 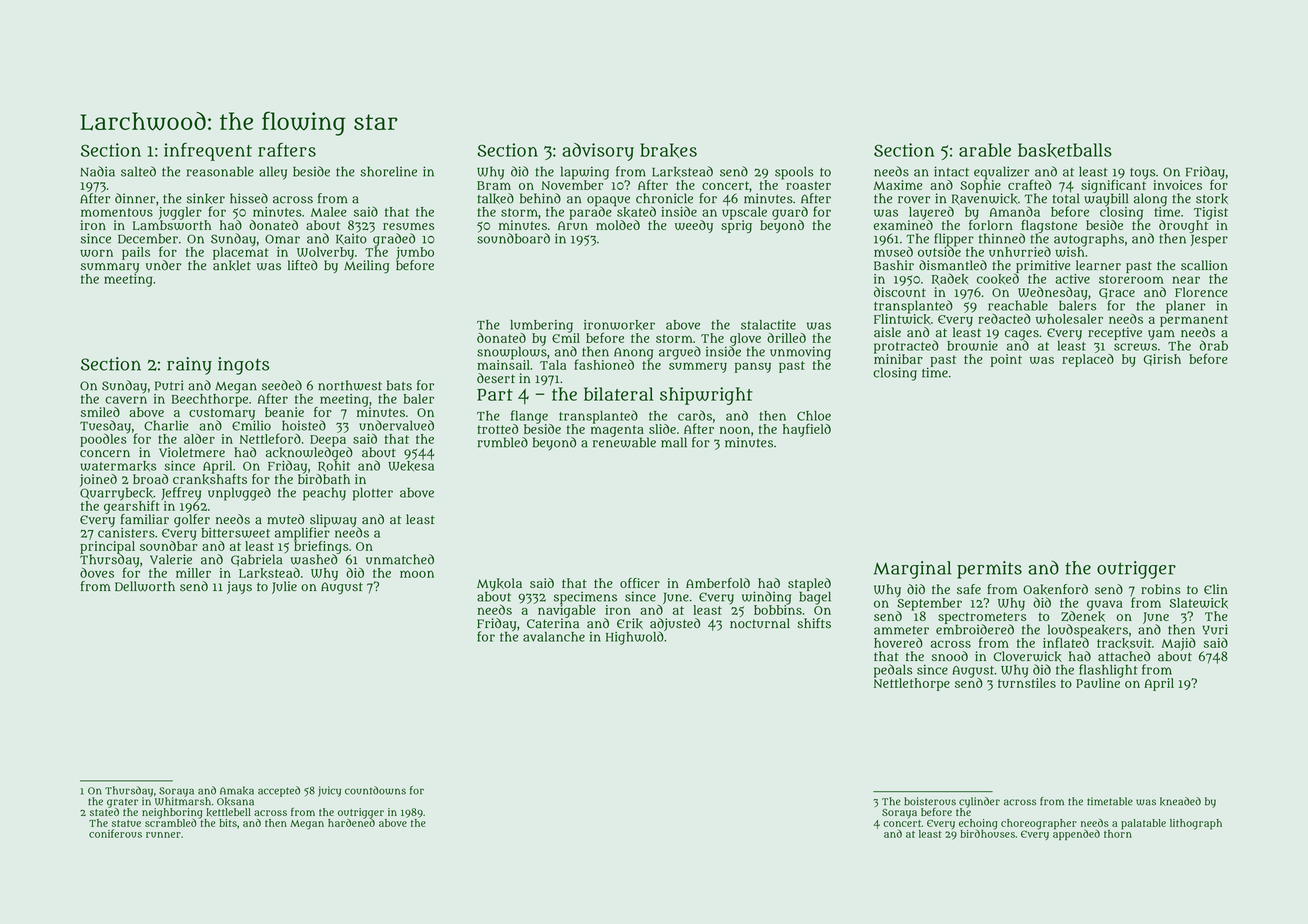 What do you see at coordinates (987, 833) in the document?
I see `birdhouses` at bounding box center [987, 833].
